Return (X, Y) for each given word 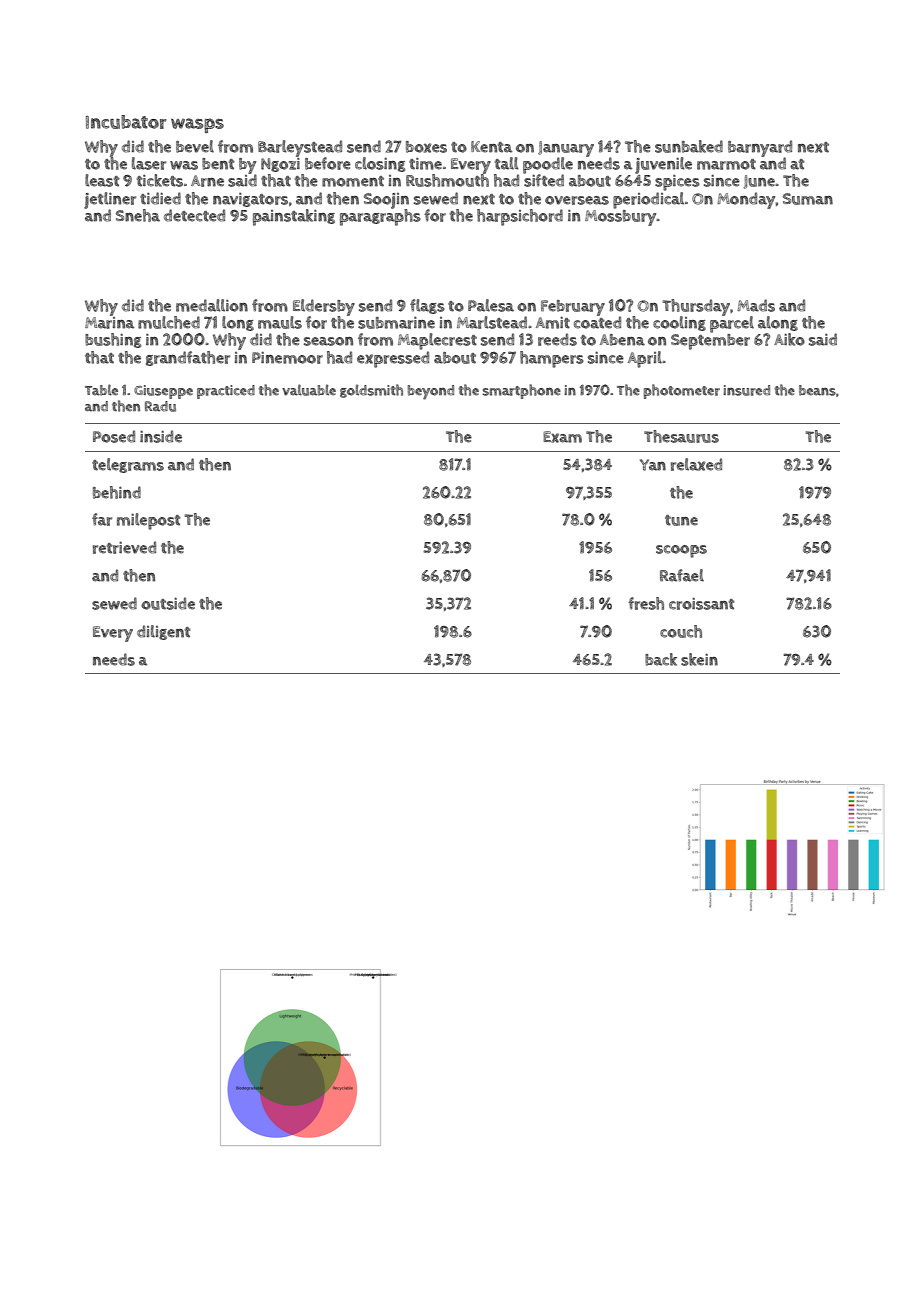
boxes (426, 147)
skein (699, 659)
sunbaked (689, 146)
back (661, 659)
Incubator (126, 122)
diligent (164, 632)
